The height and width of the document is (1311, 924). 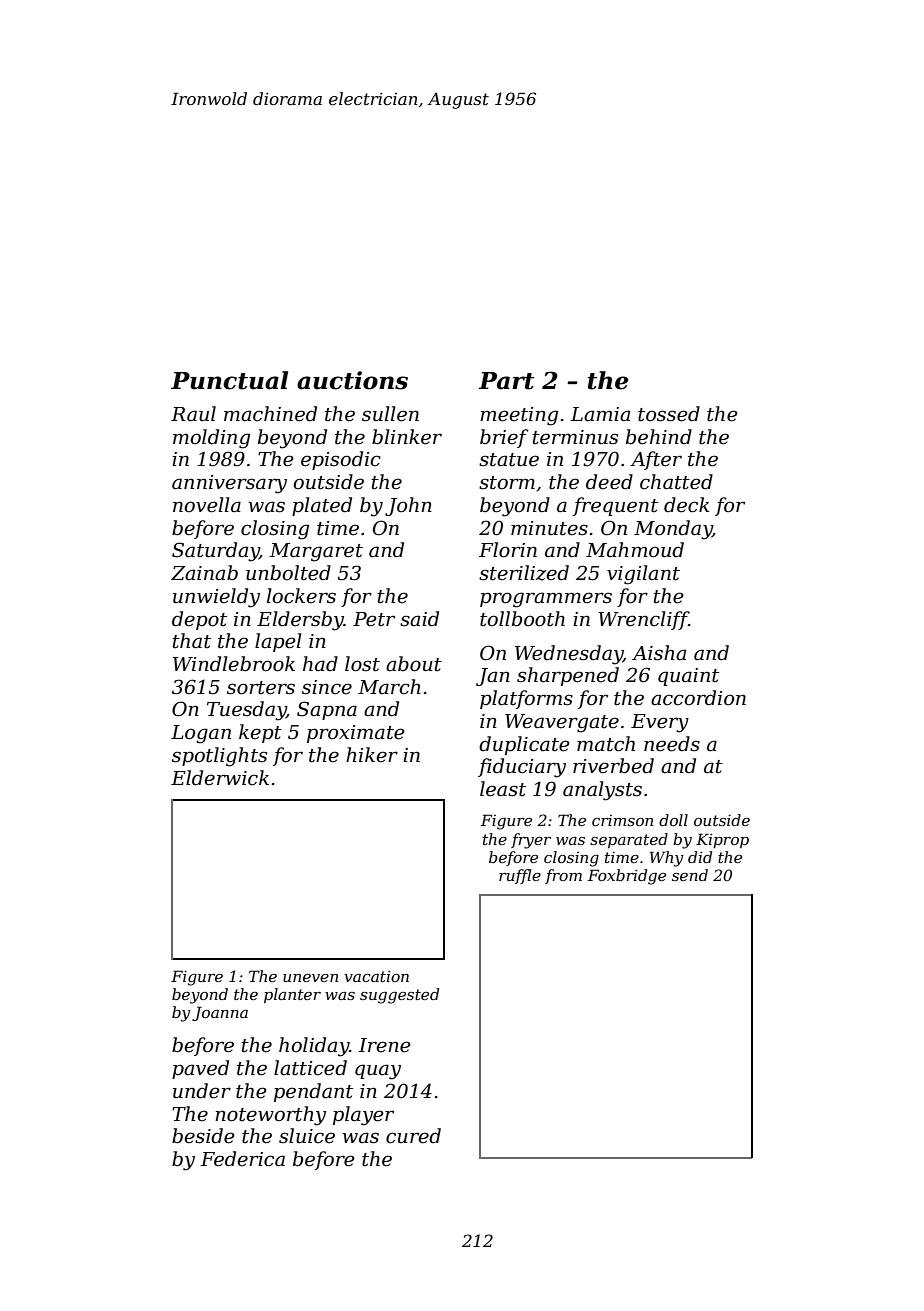 What do you see at coordinates (363, 1116) in the document?
I see `player` at bounding box center [363, 1116].
